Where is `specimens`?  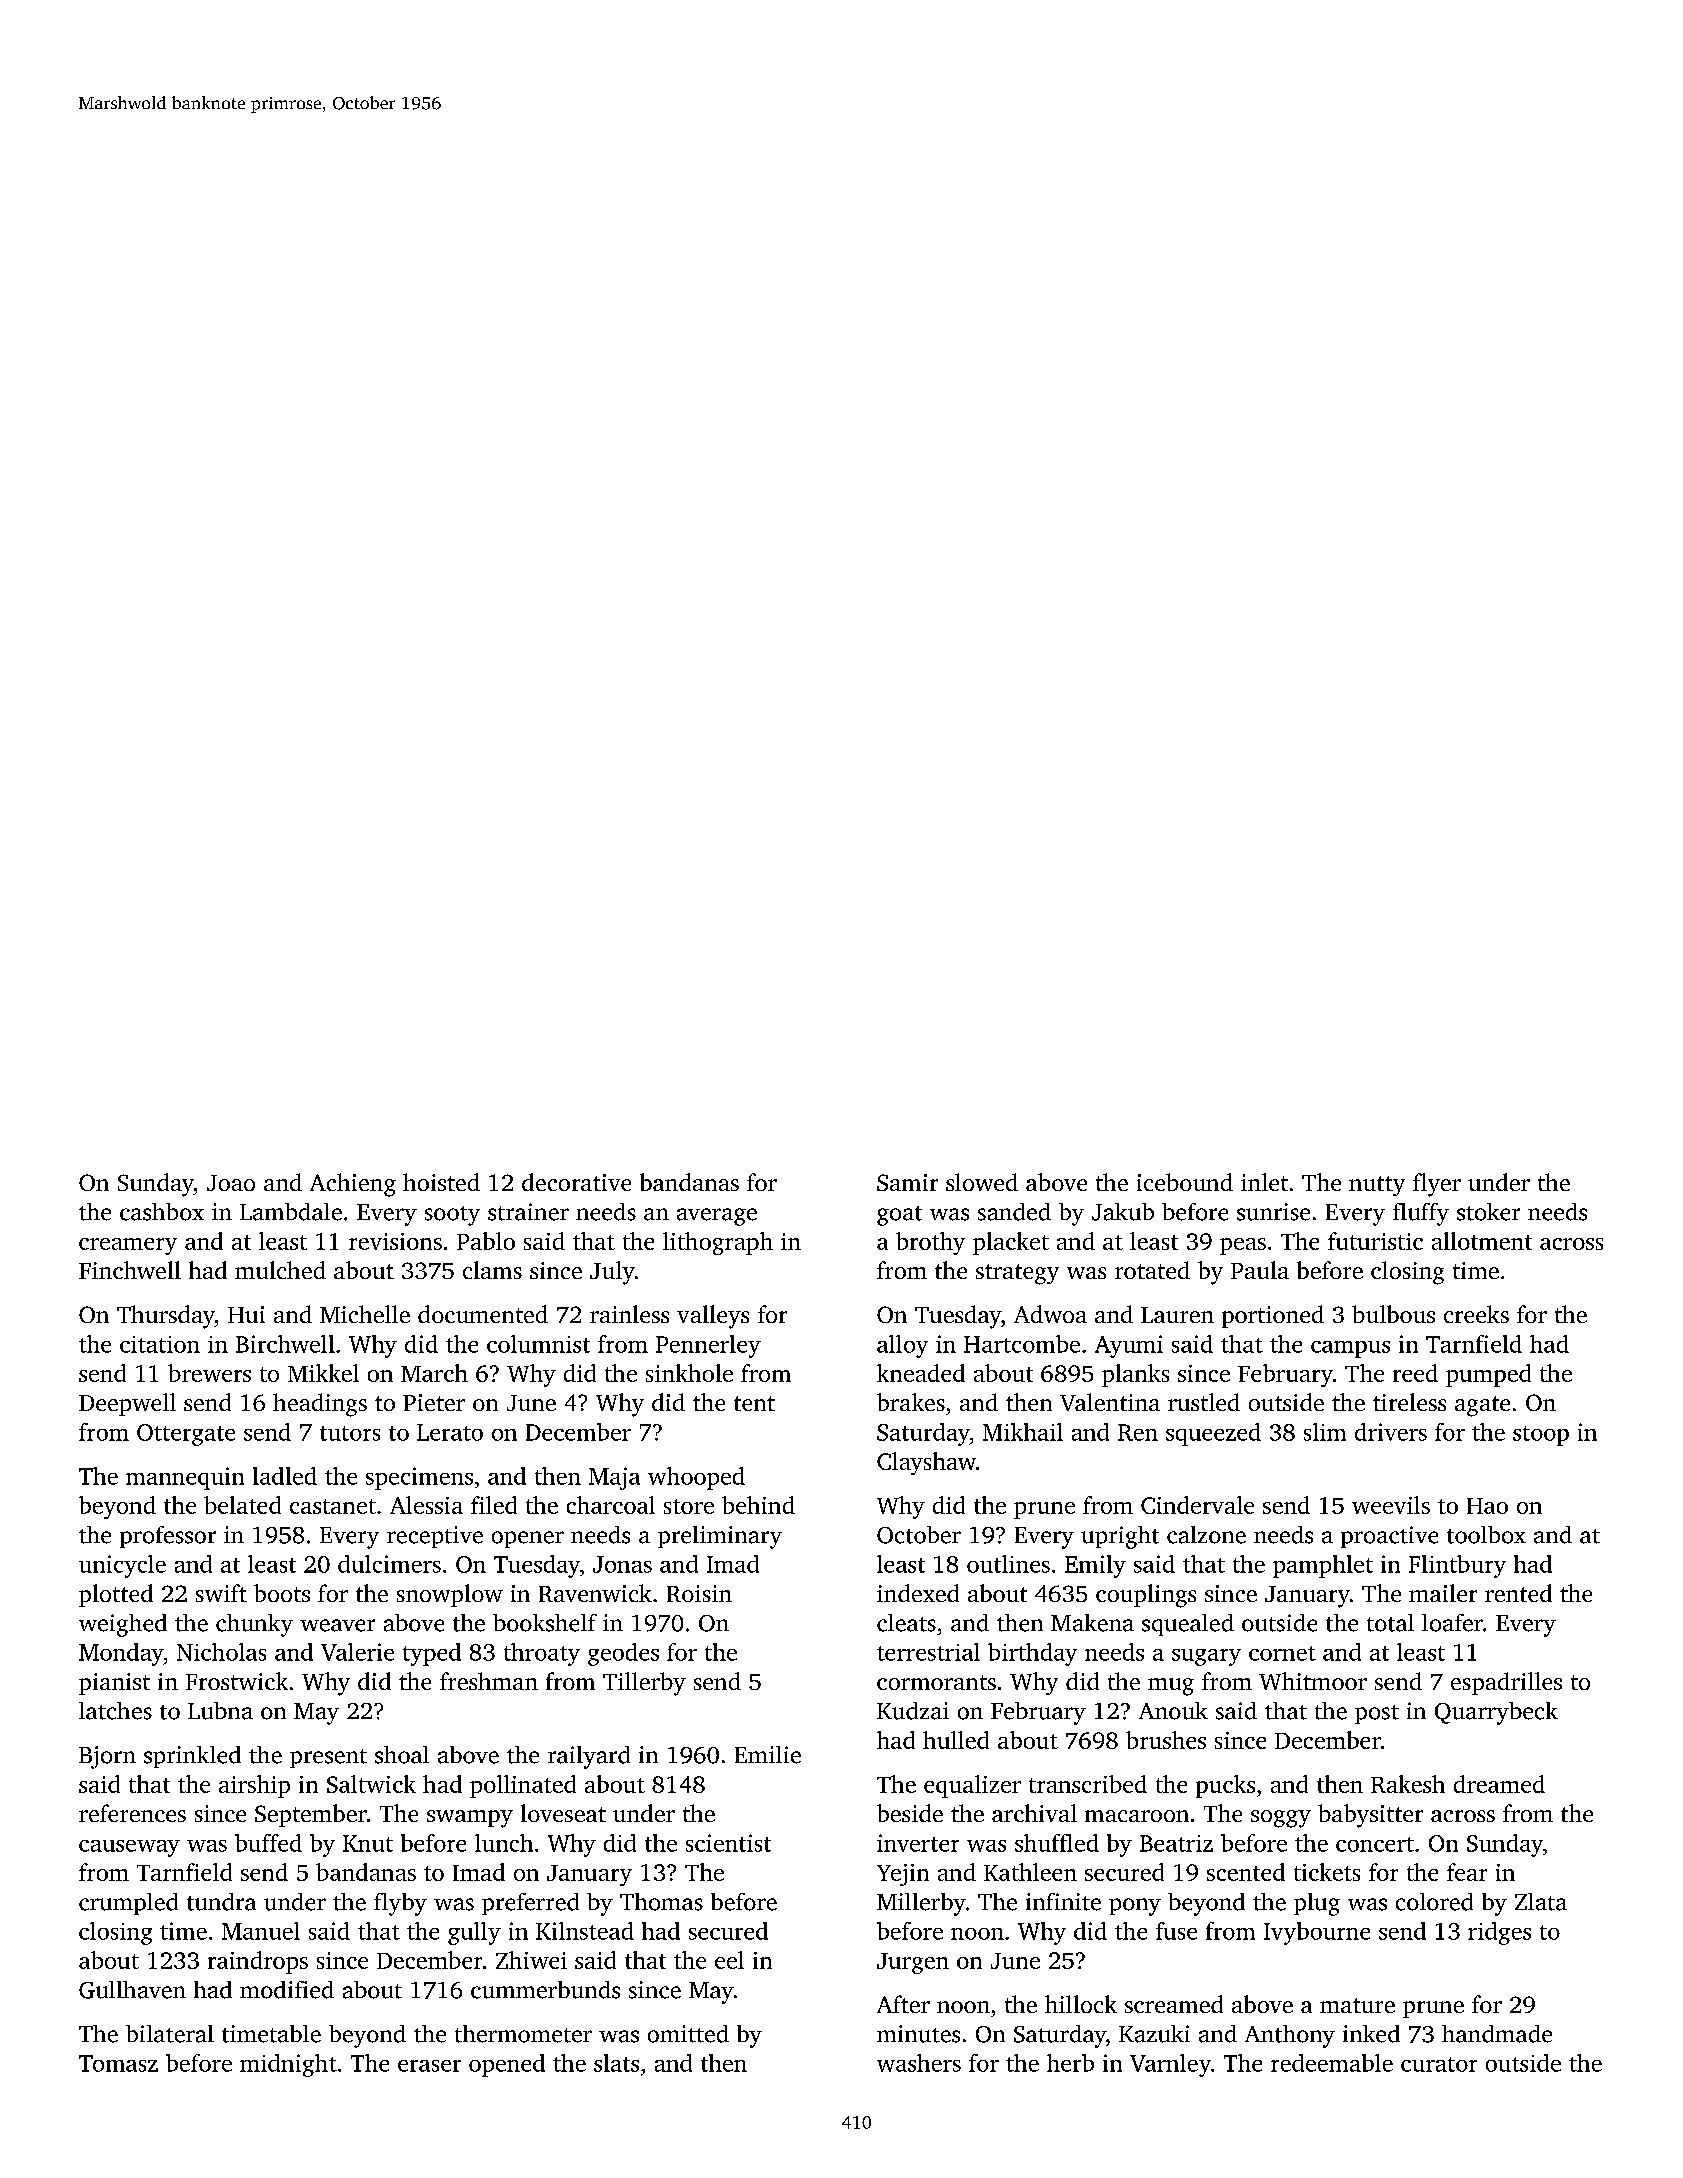
specimens is located at coordinates (419, 1478).
